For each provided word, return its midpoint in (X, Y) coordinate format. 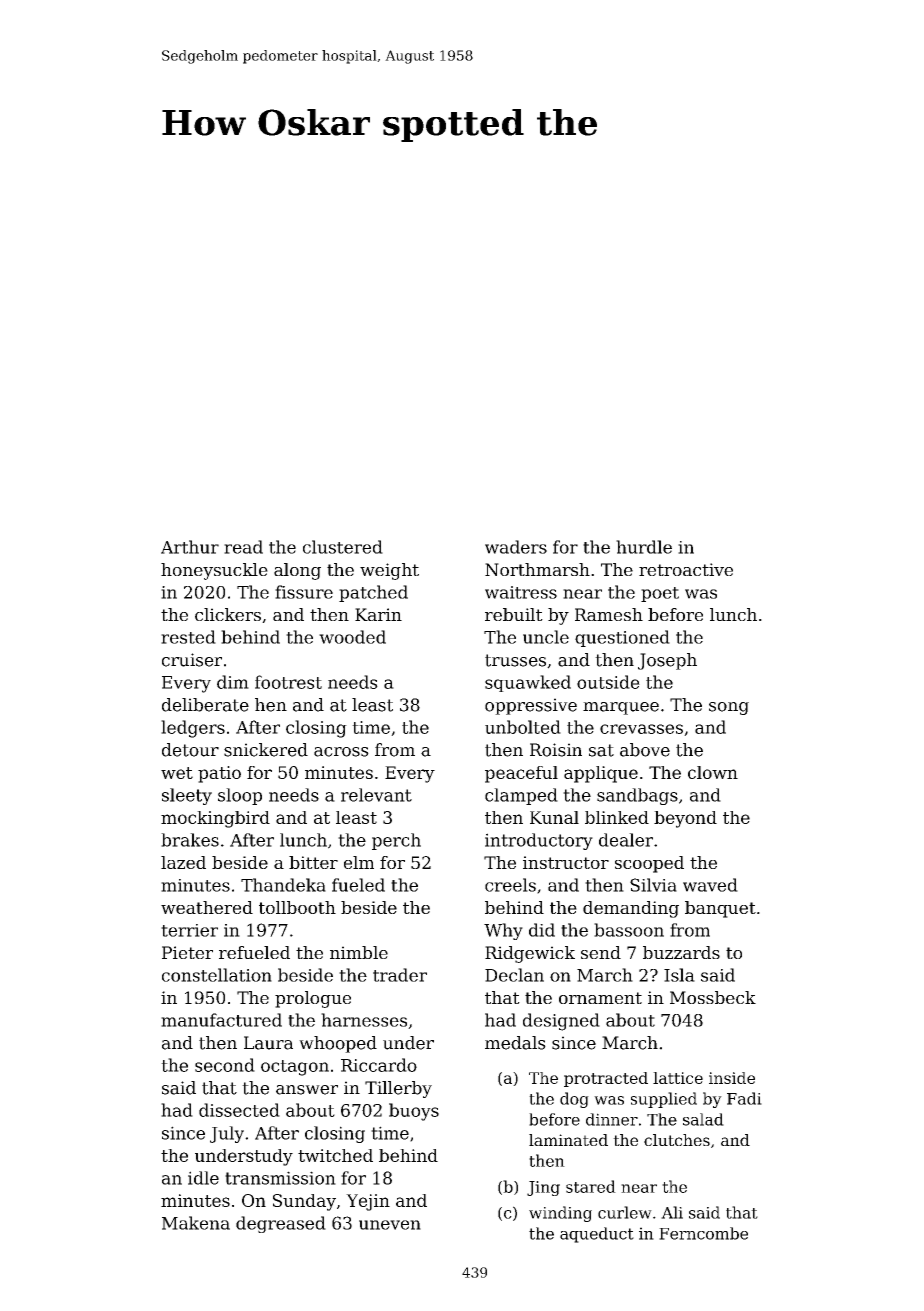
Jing (543, 1188)
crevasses (641, 729)
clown (713, 772)
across (341, 752)
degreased (281, 1224)
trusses (515, 660)
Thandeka (283, 885)
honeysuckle (214, 571)
